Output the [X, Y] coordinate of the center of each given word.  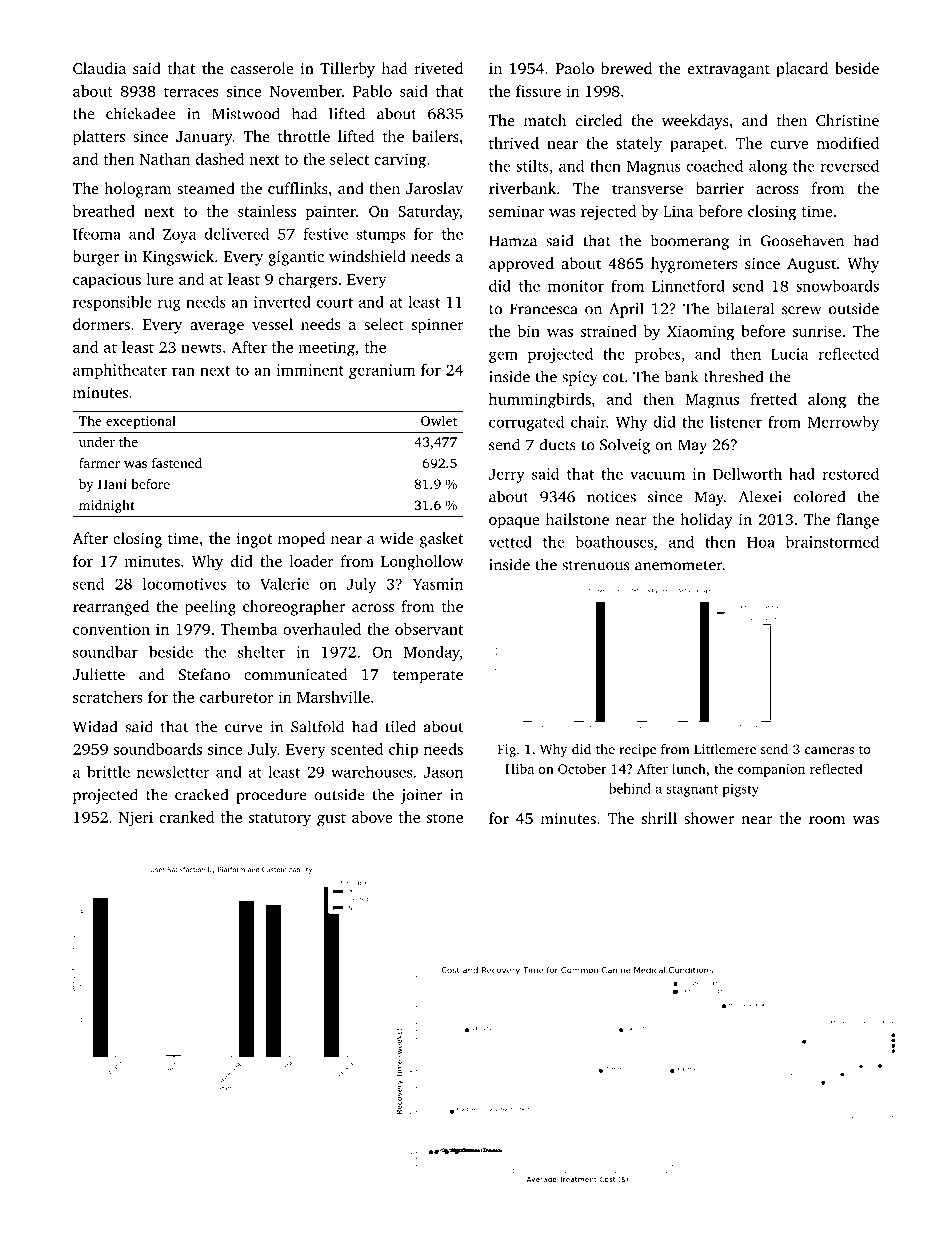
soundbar [105, 652]
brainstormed [832, 542]
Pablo [372, 91]
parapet [696, 145]
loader [311, 561]
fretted [774, 399]
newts [201, 348]
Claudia [99, 68]
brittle [108, 772]
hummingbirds [540, 401]
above [372, 817]
